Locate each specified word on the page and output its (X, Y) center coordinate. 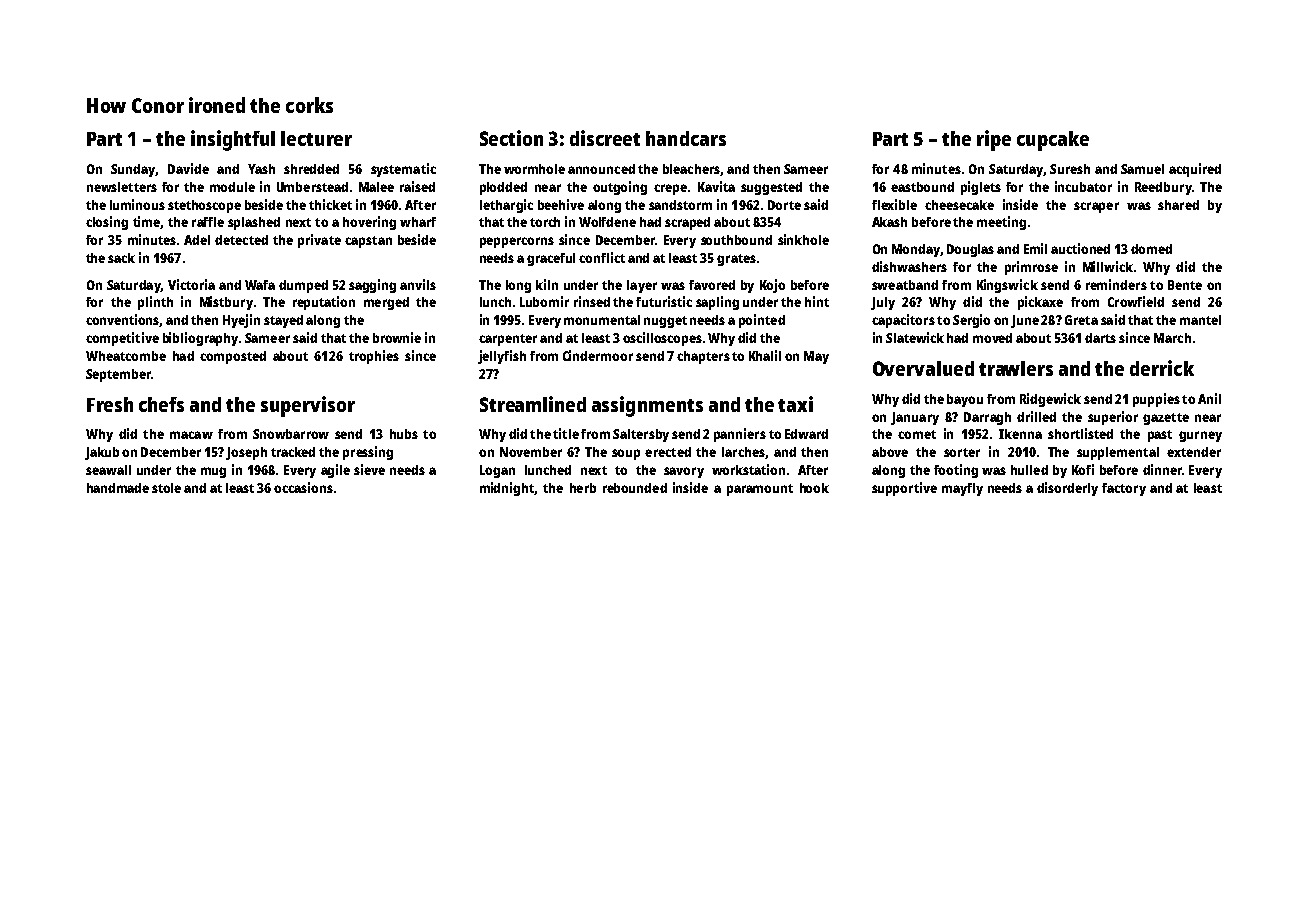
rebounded (635, 488)
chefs (161, 404)
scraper (1096, 207)
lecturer (316, 138)
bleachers (691, 169)
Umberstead (312, 187)
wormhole (534, 169)
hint (817, 301)
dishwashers (909, 266)
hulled (1029, 470)
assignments (647, 406)
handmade (118, 488)
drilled (1036, 416)
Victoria (191, 284)
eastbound (922, 187)
